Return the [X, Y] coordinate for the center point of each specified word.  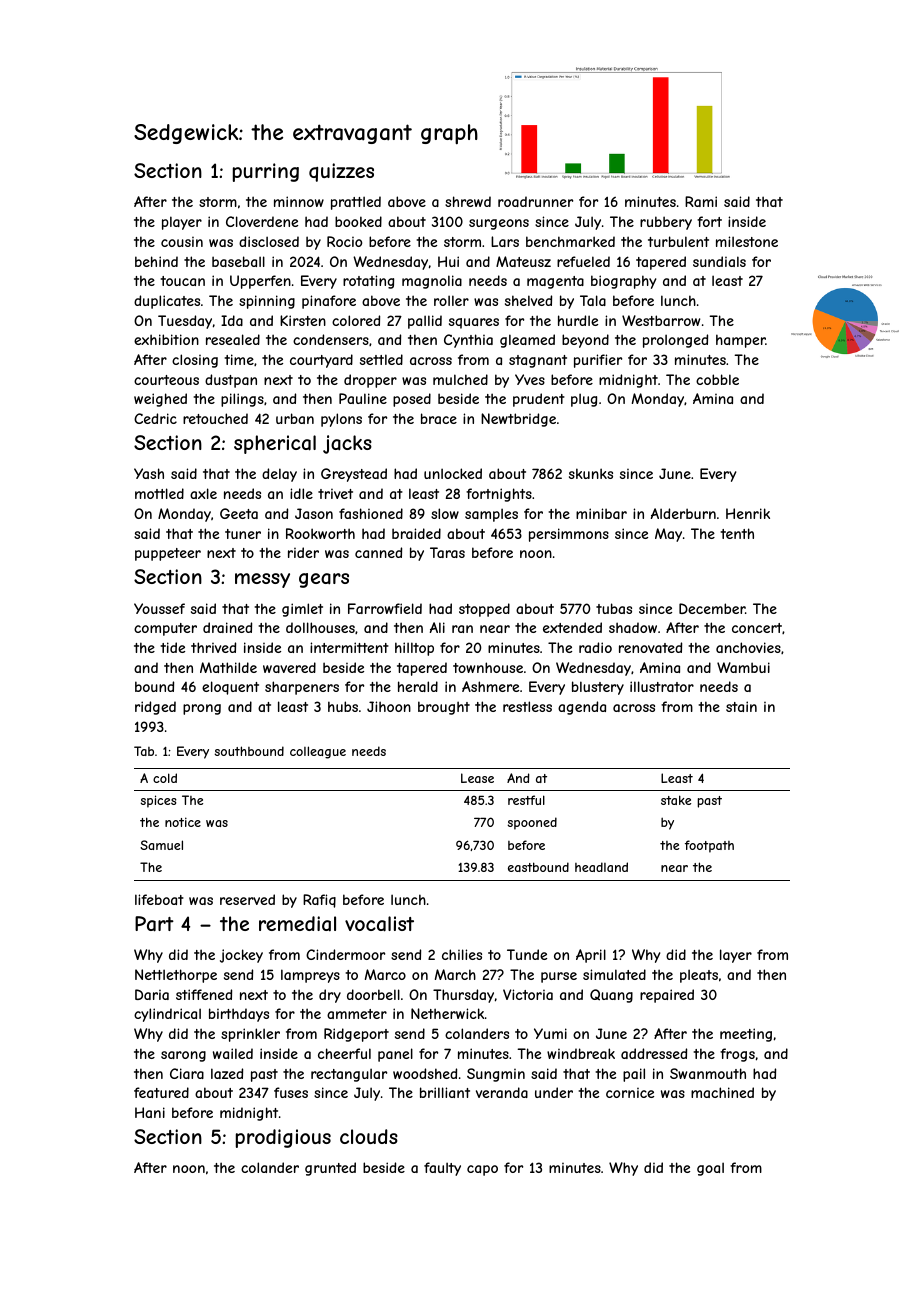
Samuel [161, 845]
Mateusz [523, 261]
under [554, 1092]
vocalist [379, 924]
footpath [709, 846]
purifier [598, 361]
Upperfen [260, 282]
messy [262, 580]
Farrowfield [385, 608]
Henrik [748, 513]
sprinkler [250, 1035]
